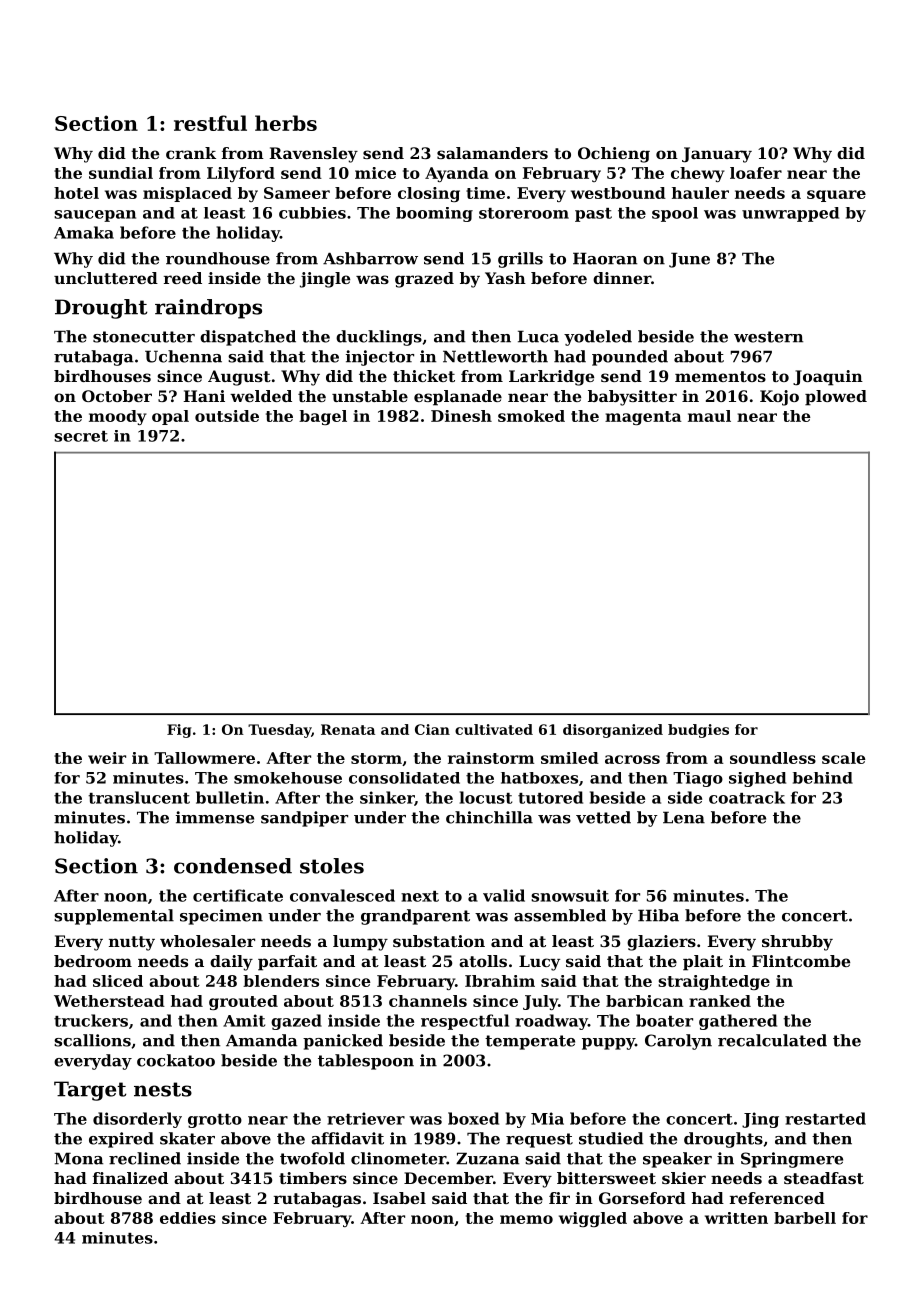 The height and width of the screenshot is (1314, 924). Describe the element at coordinates (489, 817) in the screenshot. I see `chinchilla` at that location.
